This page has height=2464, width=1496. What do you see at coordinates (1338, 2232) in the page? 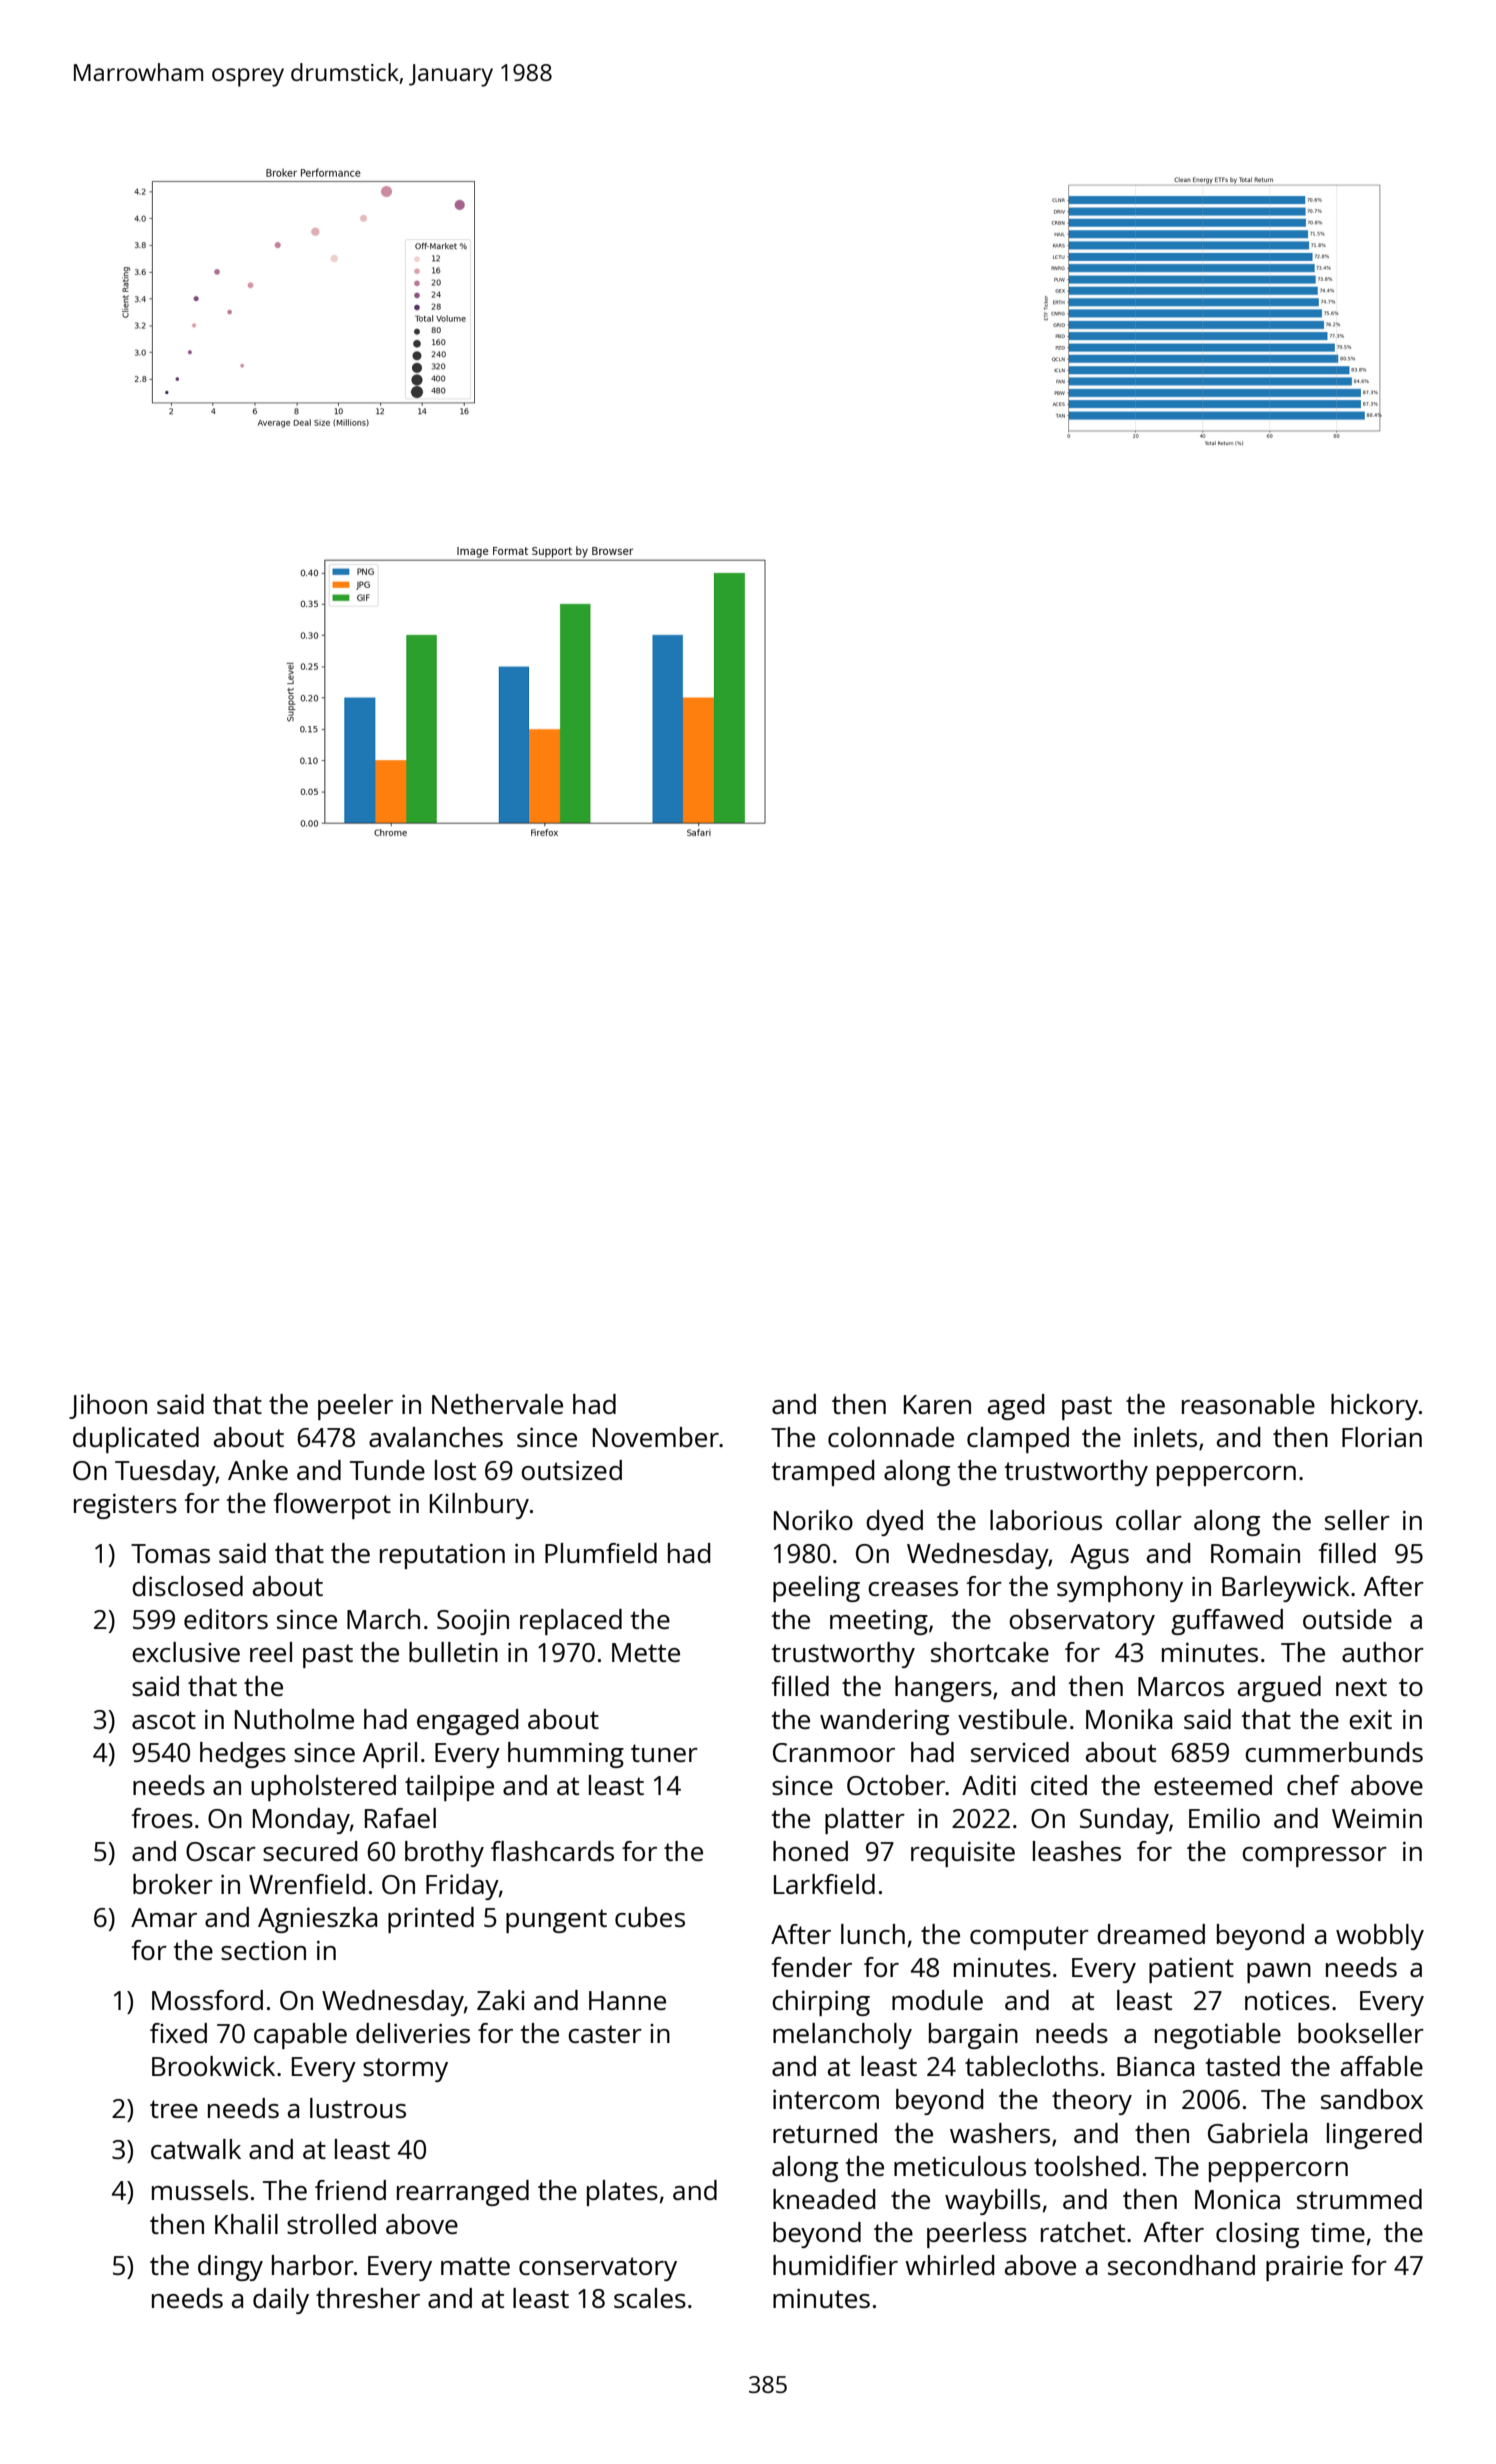
I see `time` at bounding box center [1338, 2232].
